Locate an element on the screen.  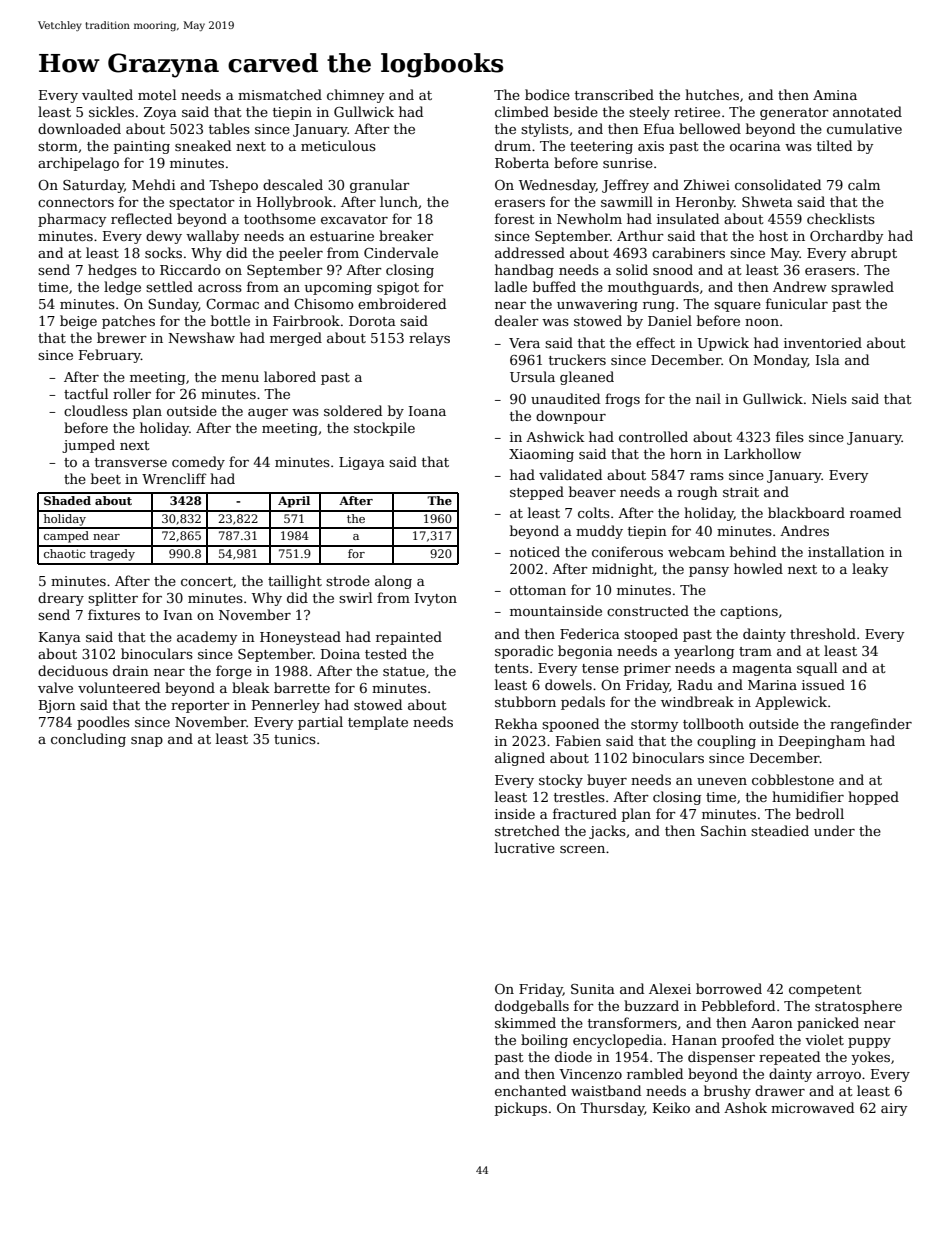
meticulous is located at coordinates (338, 145).
